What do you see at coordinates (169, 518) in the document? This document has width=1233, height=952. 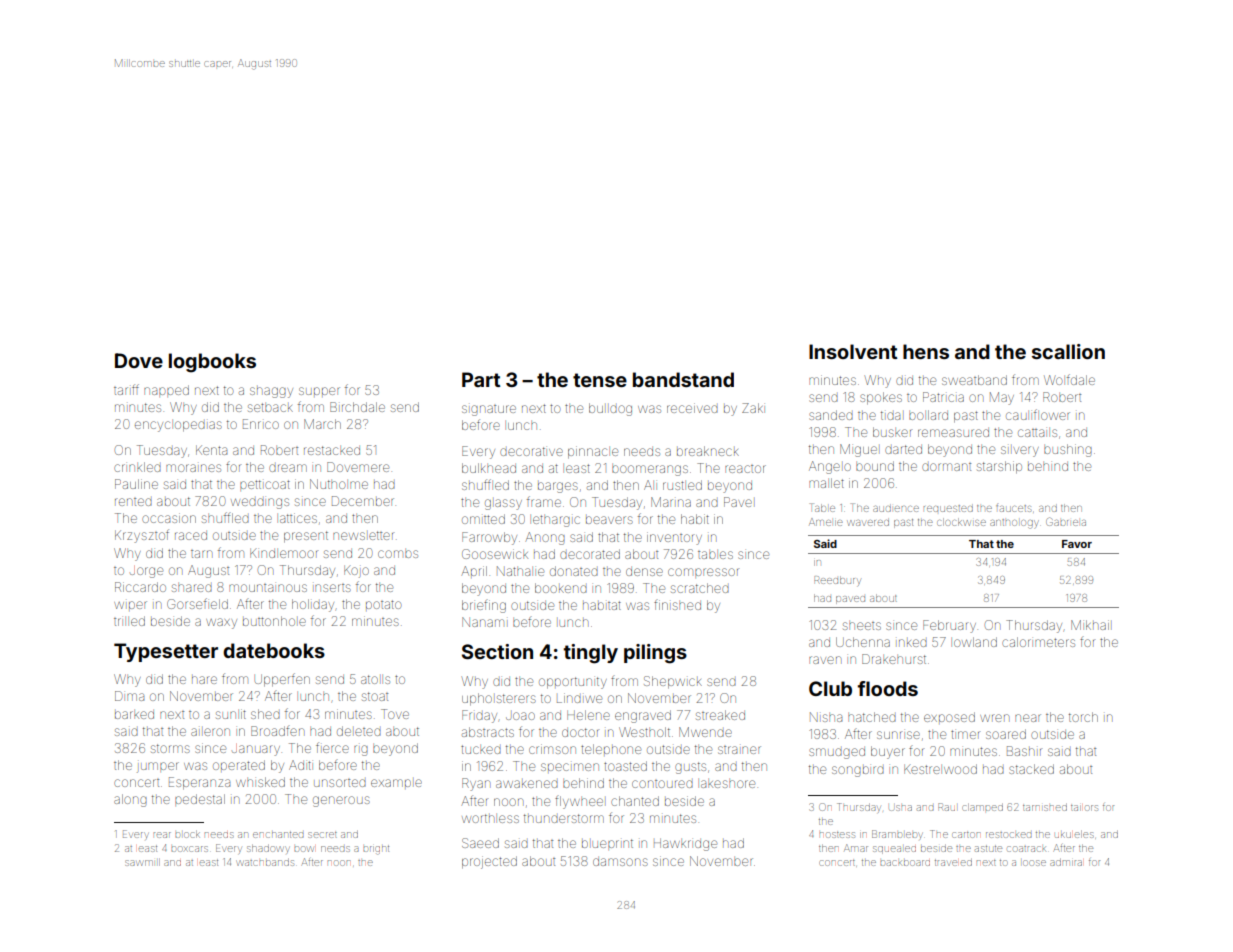 I see `occasion` at bounding box center [169, 518].
